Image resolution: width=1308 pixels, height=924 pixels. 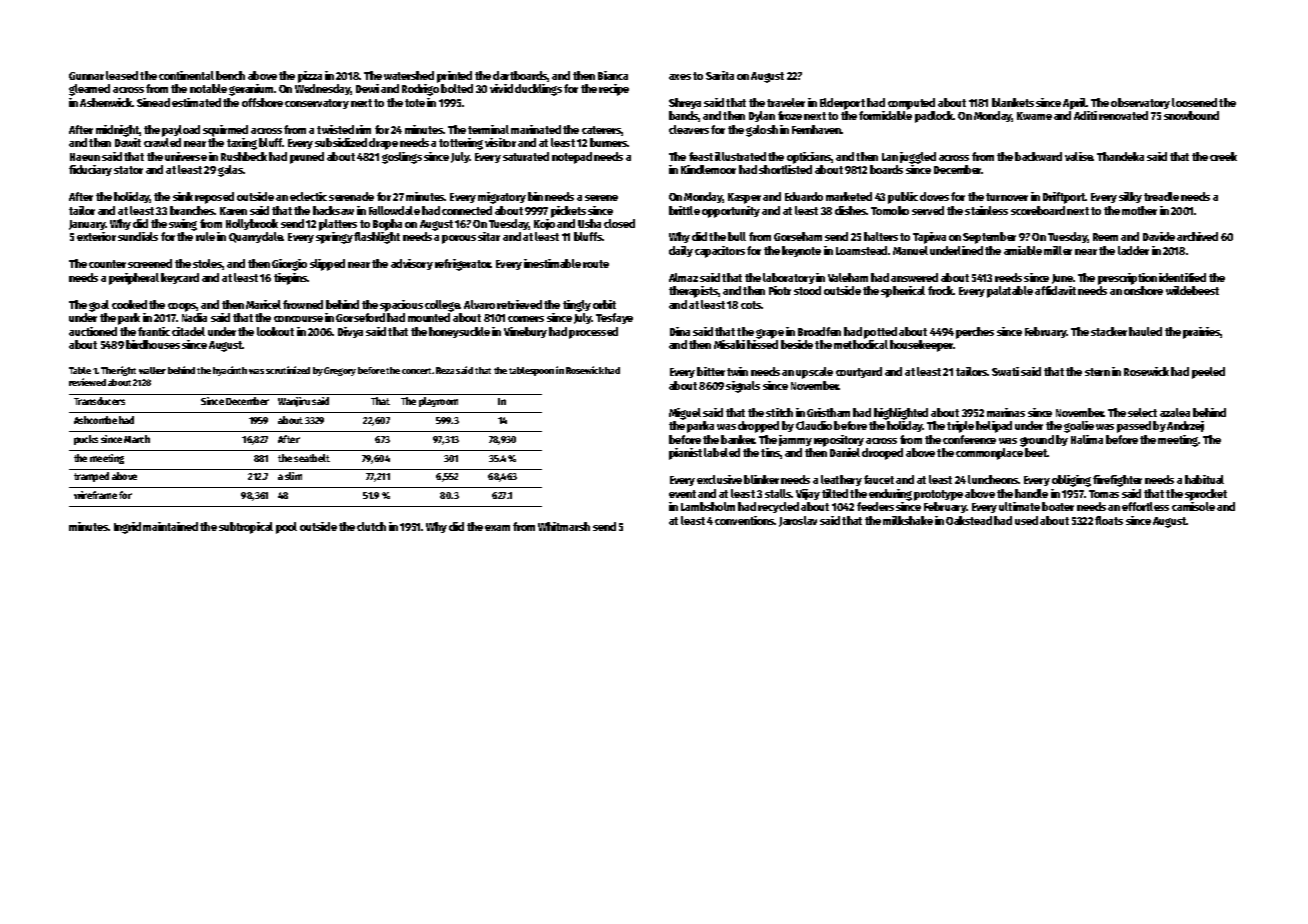 What do you see at coordinates (1013, 102) in the screenshot?
I see `blankets` at bounding box center [1013, 102].
